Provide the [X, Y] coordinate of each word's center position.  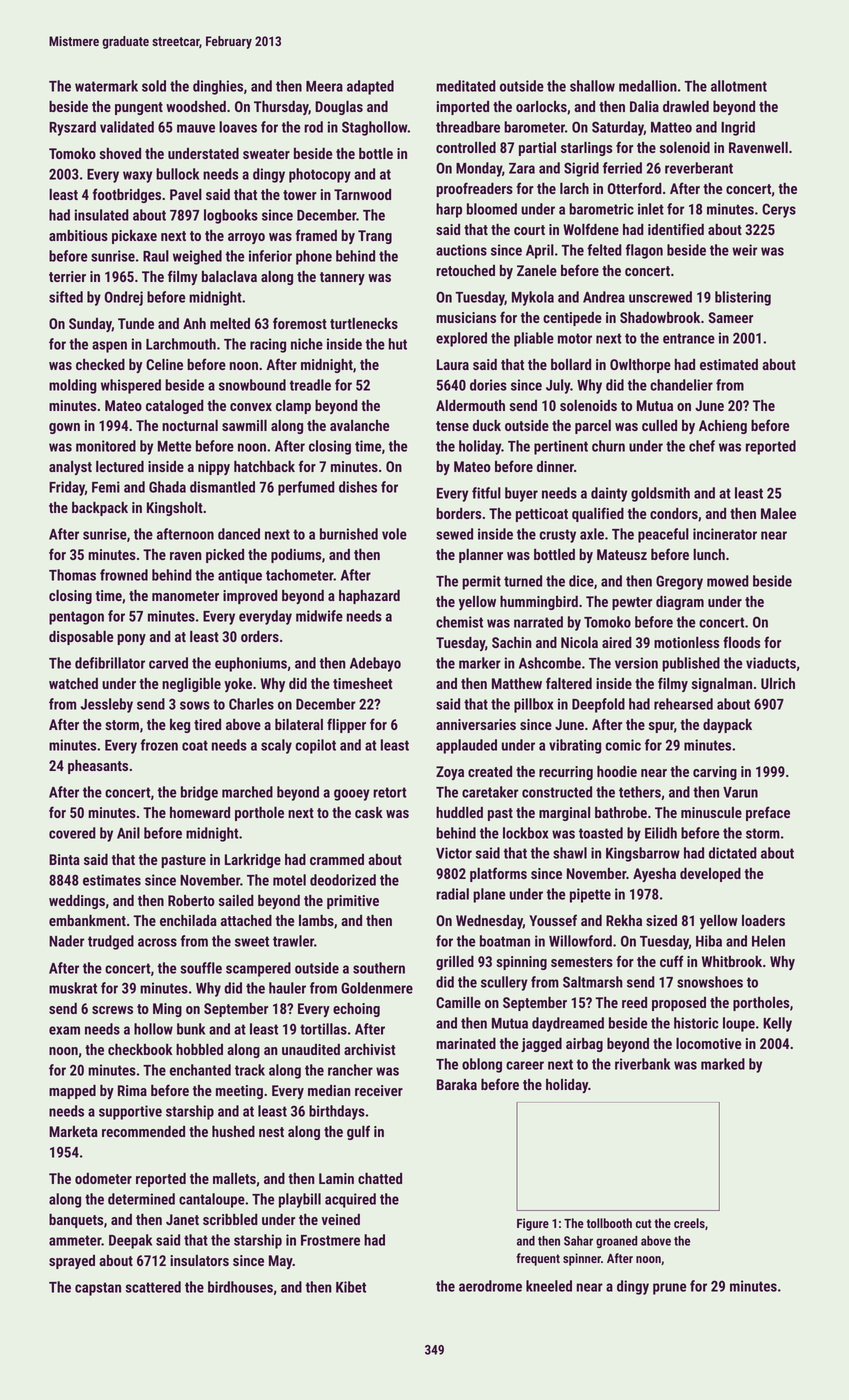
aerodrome [490, 1286]
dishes [358, 487]
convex [251, 407]
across [157, 942]
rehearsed [683, 704]
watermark [106, 86]
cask [369, 812]
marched [247, 792]
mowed [728, 581]
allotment [739, 86]
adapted [370, 87]
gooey [352, 795]
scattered [153, 1287]
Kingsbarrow [643, 854]
